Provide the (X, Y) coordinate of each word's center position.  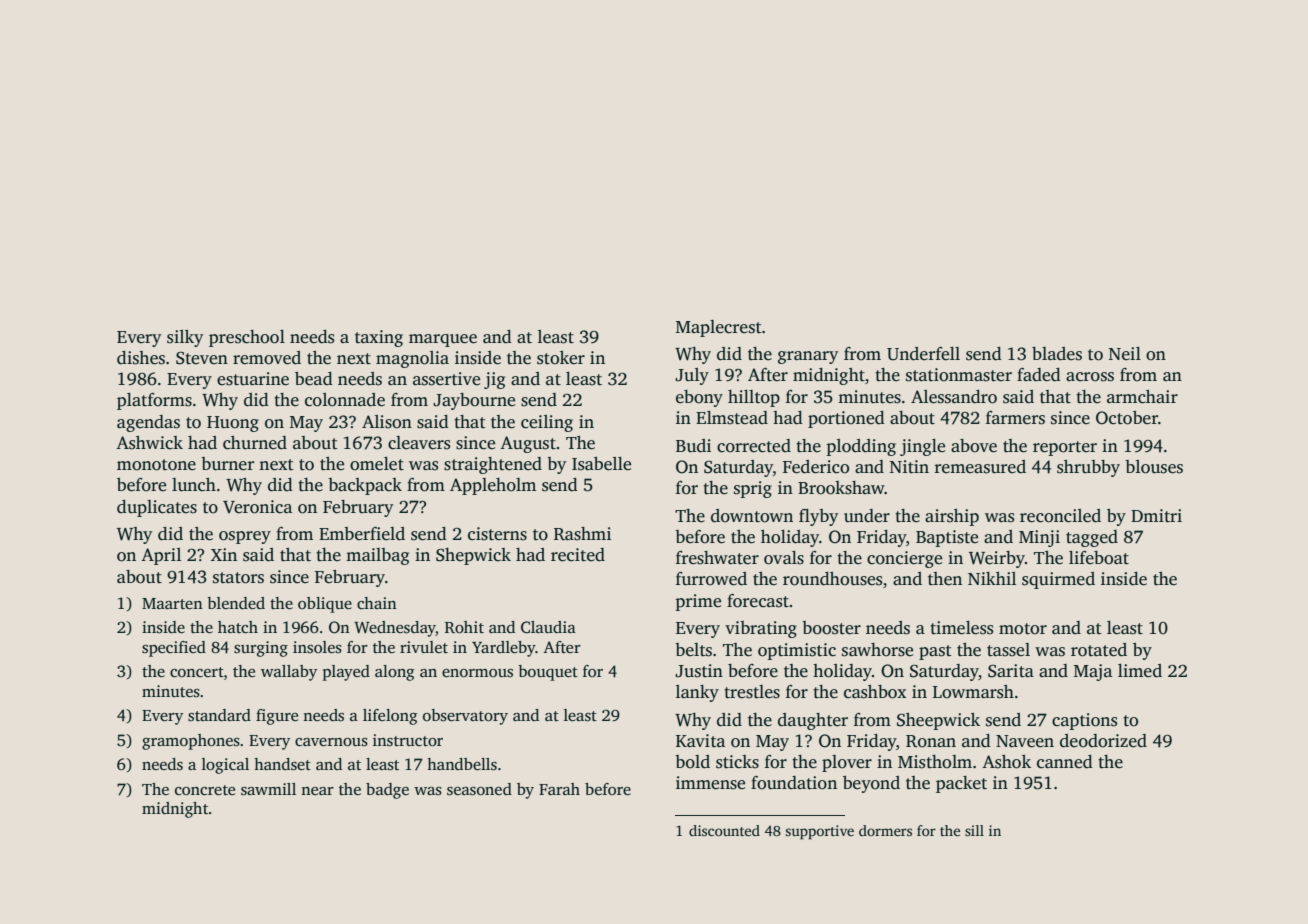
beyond (871, 784)
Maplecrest (719, 328)
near (317, 791)
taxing (379, 338)
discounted (724, 830)
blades (1057, 354)
